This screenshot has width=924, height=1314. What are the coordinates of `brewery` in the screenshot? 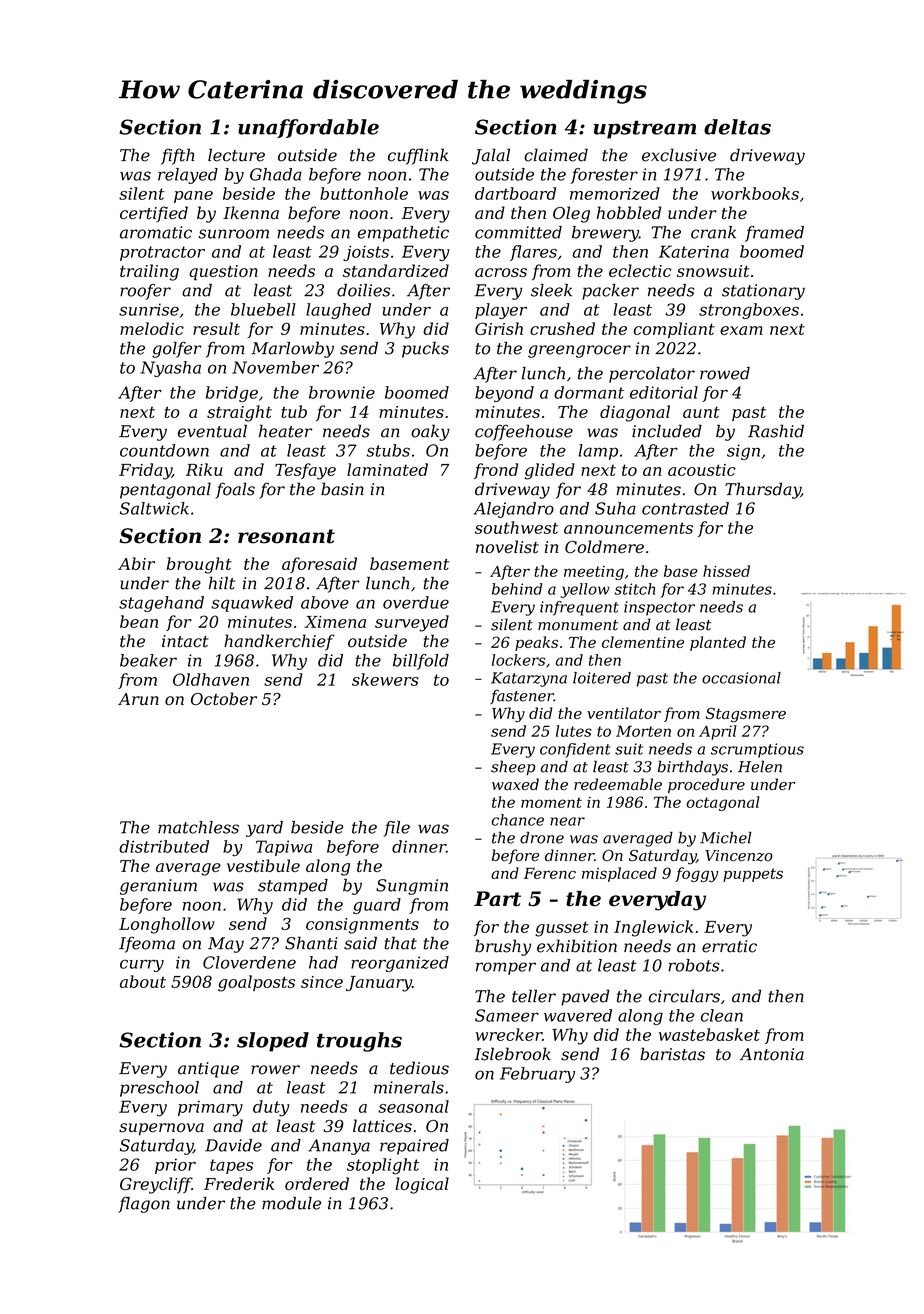 It's located at (605, 234).
